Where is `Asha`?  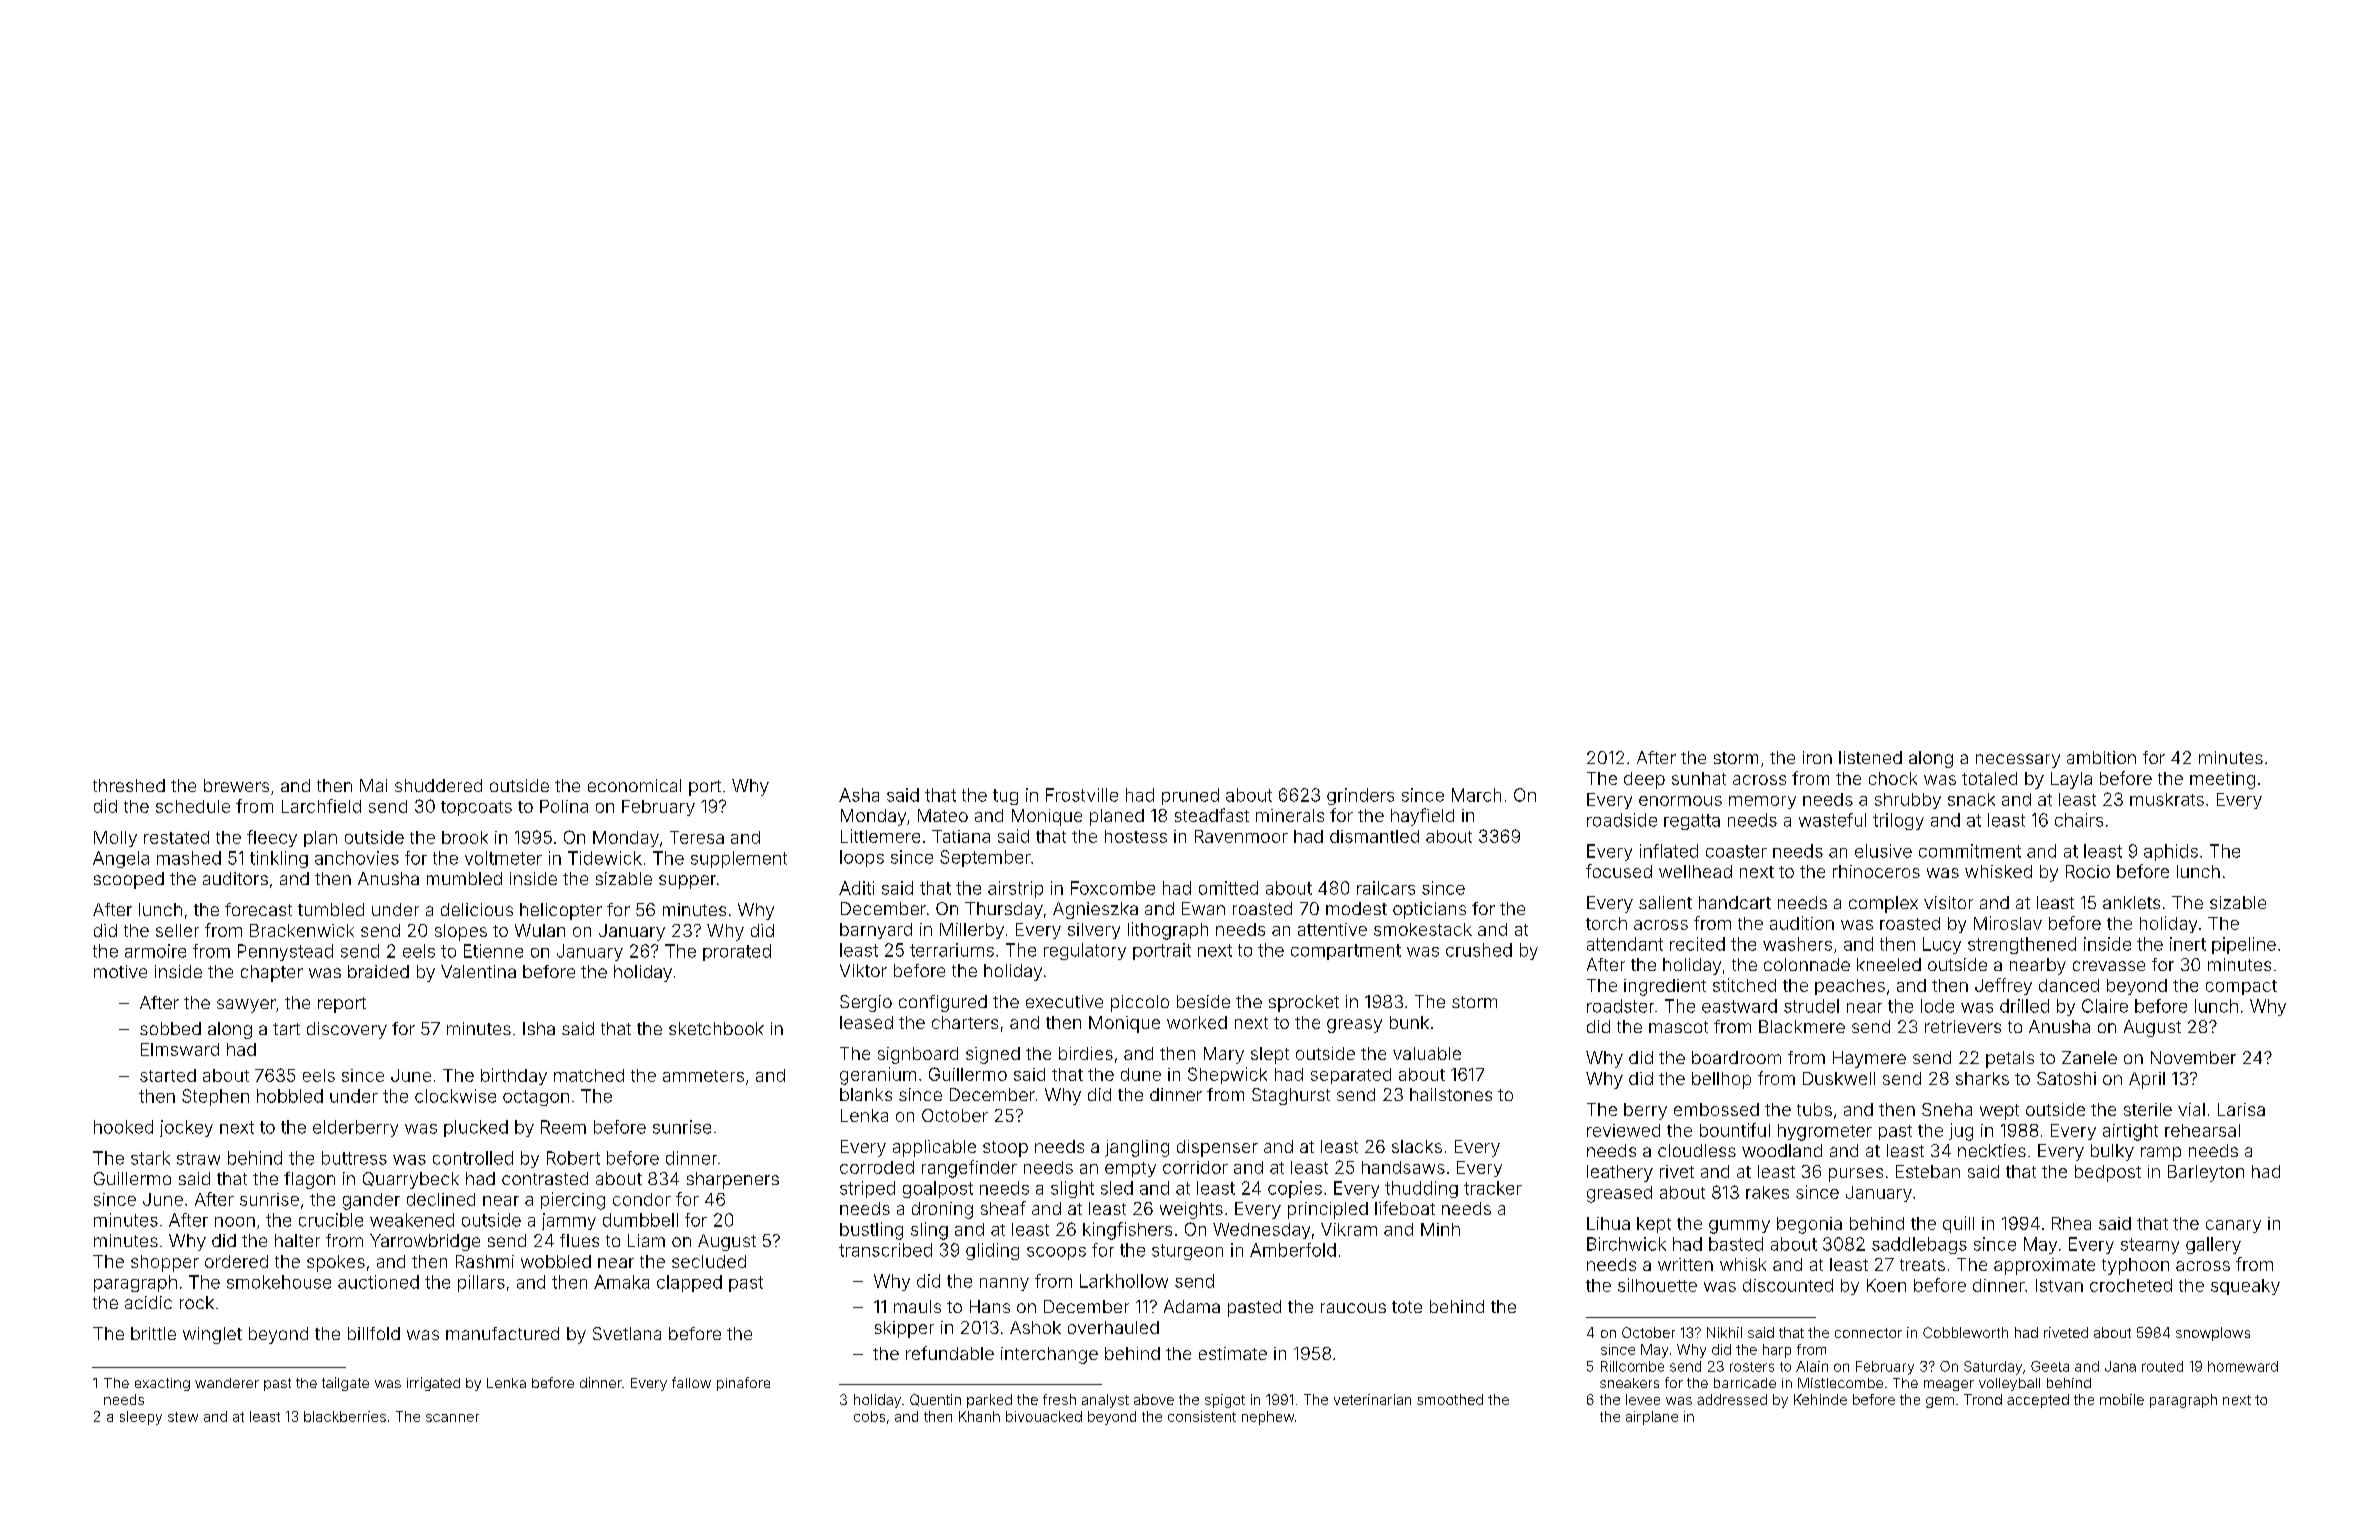
Asha is located at coordinates (859, 795).
